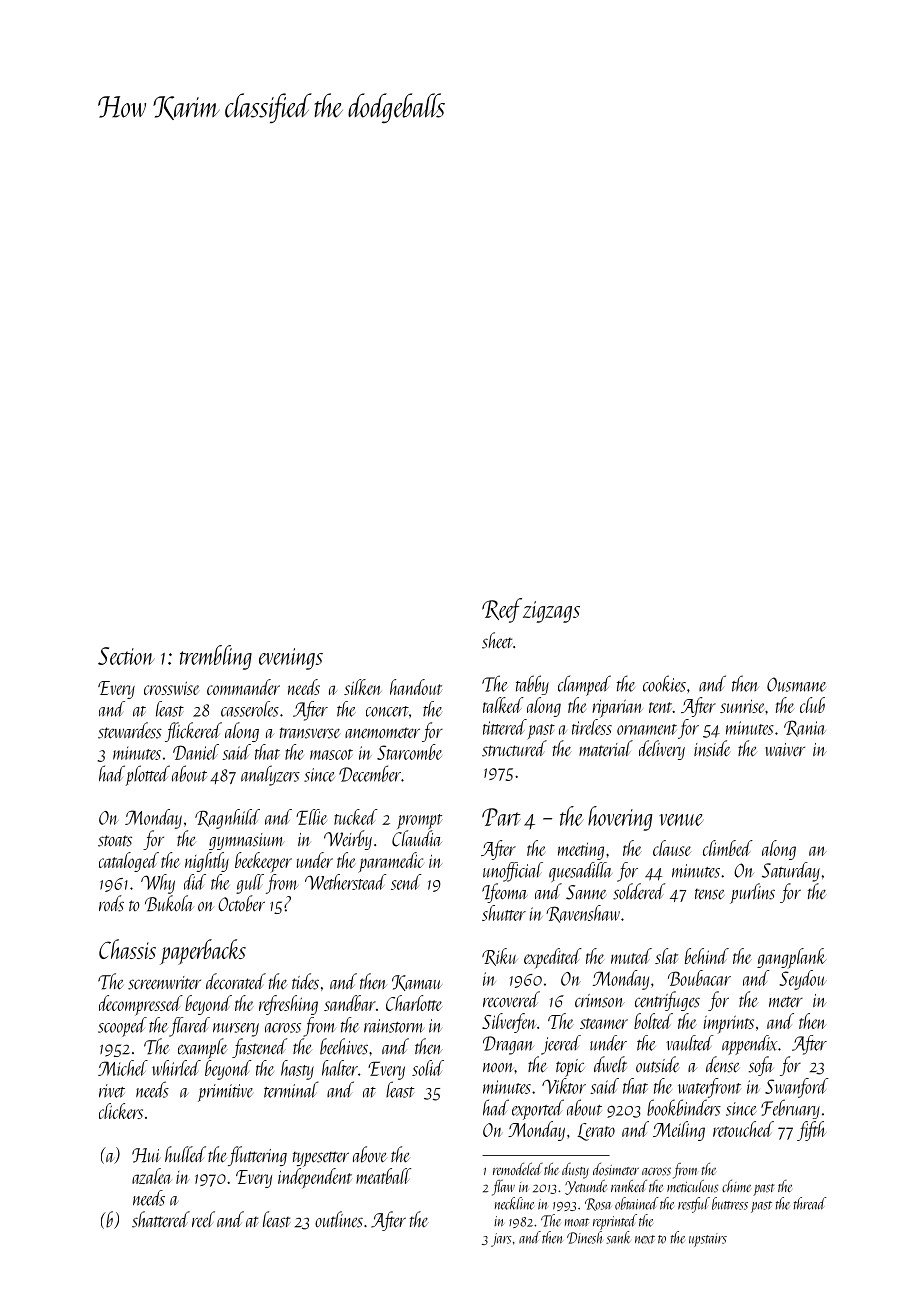 Image resolution: width=924 pixels, height=1308 pixels. Describe the element at coordinates (796, 684) in the screenshot. I see `Ousmane` at that location.
